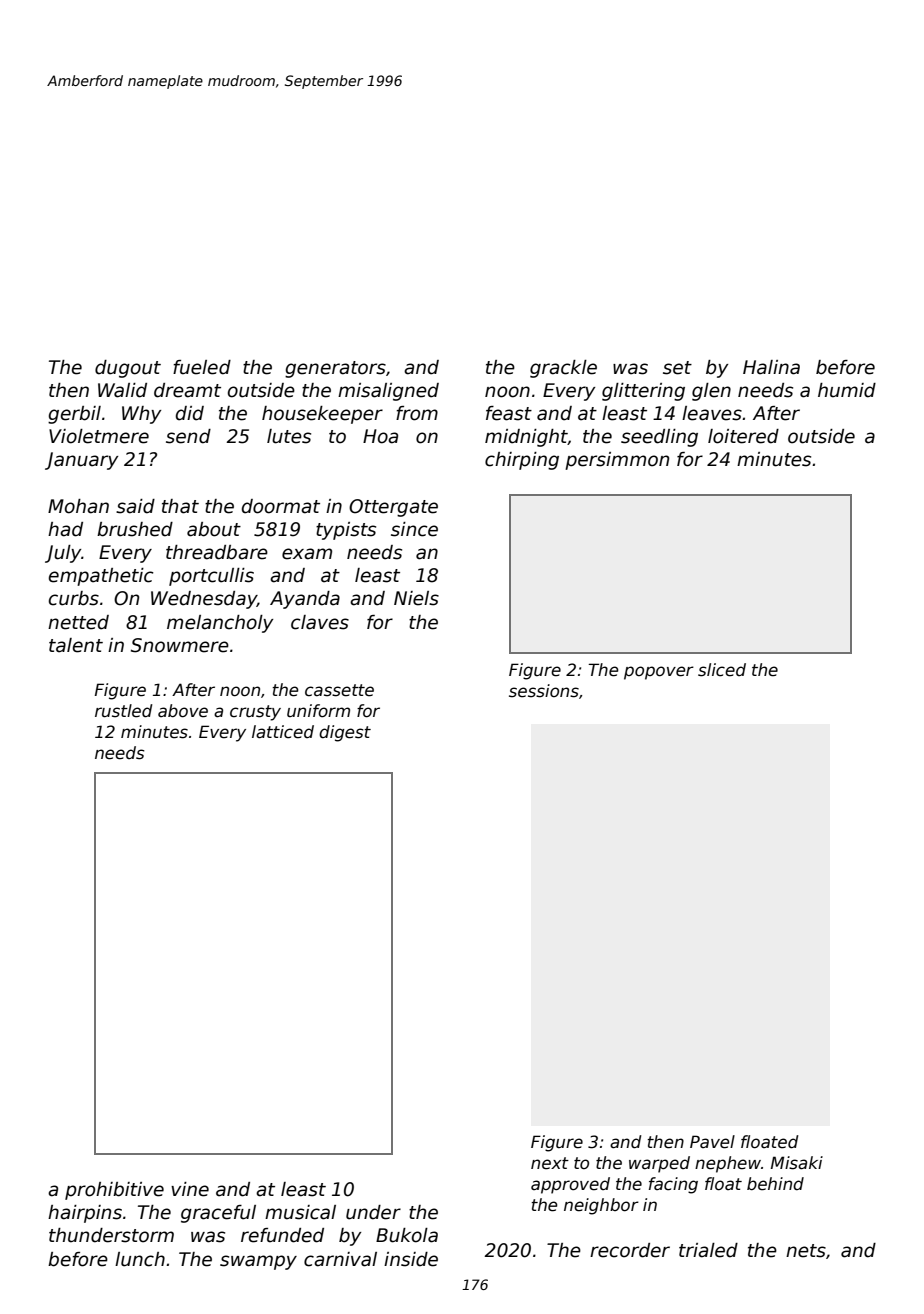 This screenshot has width=924, height=1314. What do you see at coordinates (771, 367) in the screenshot?
I see `Halina` at bounding box center [771, 367].
